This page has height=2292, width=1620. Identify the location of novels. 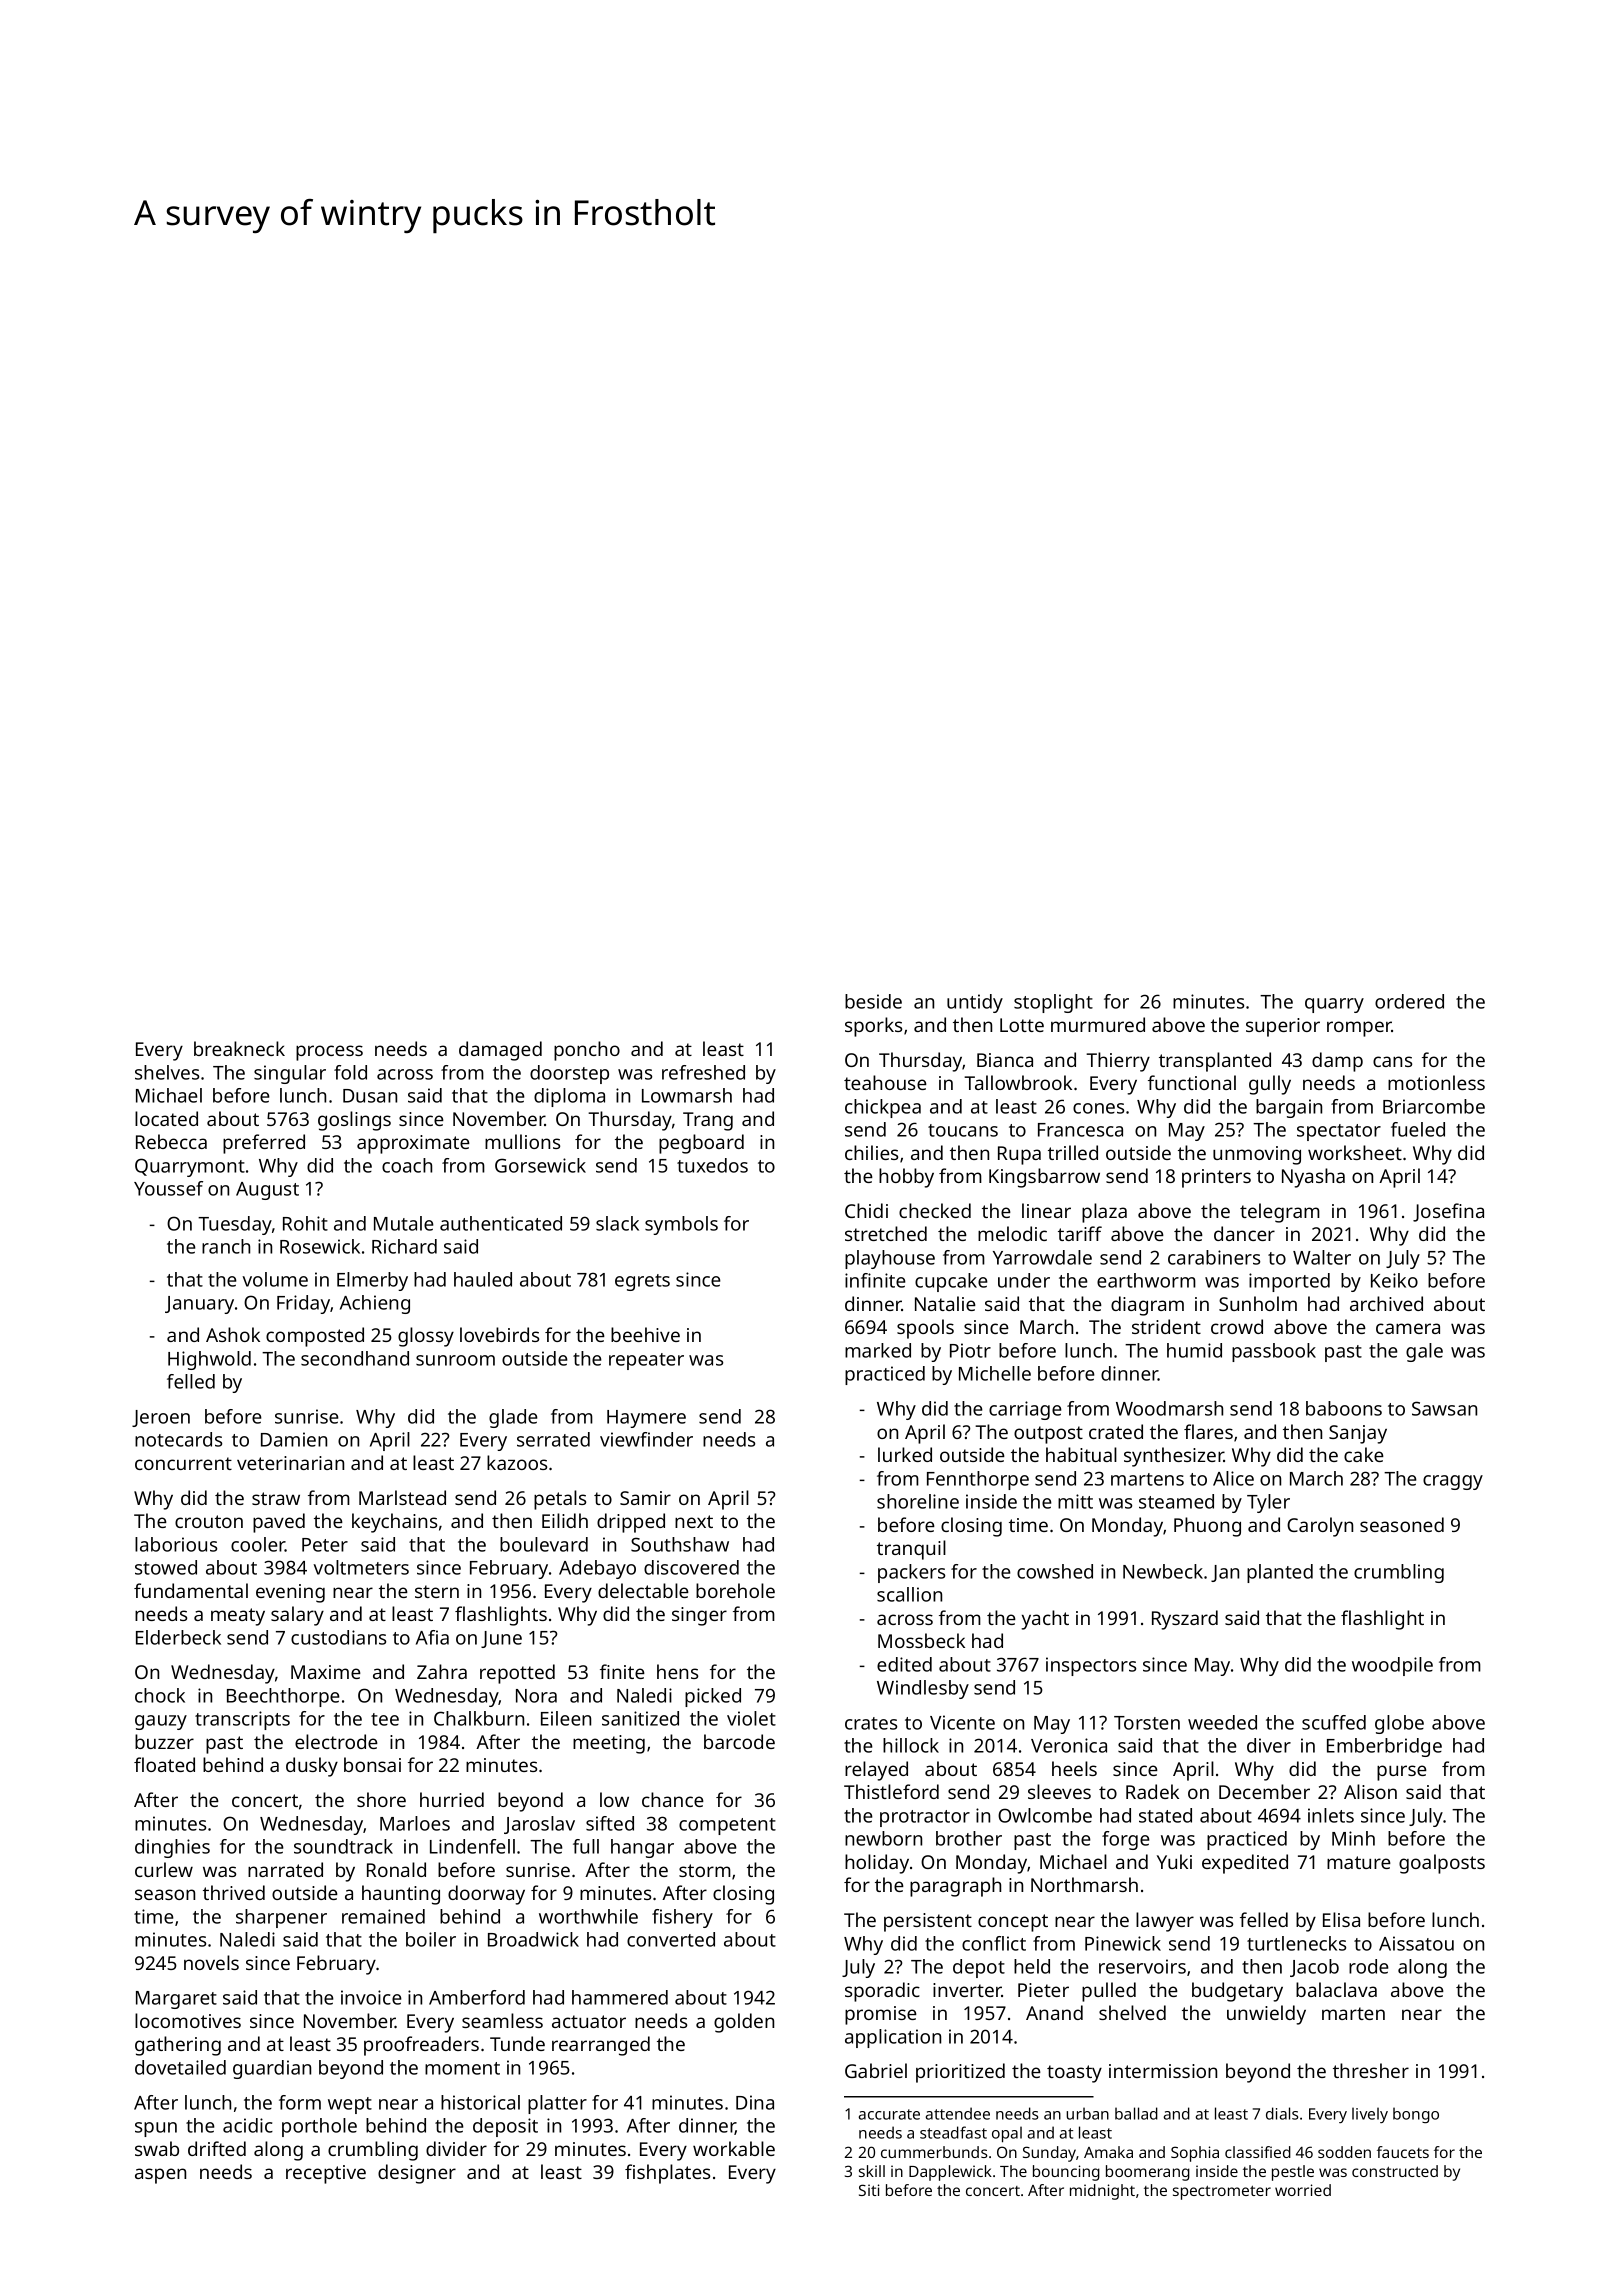
(211, 1962).
